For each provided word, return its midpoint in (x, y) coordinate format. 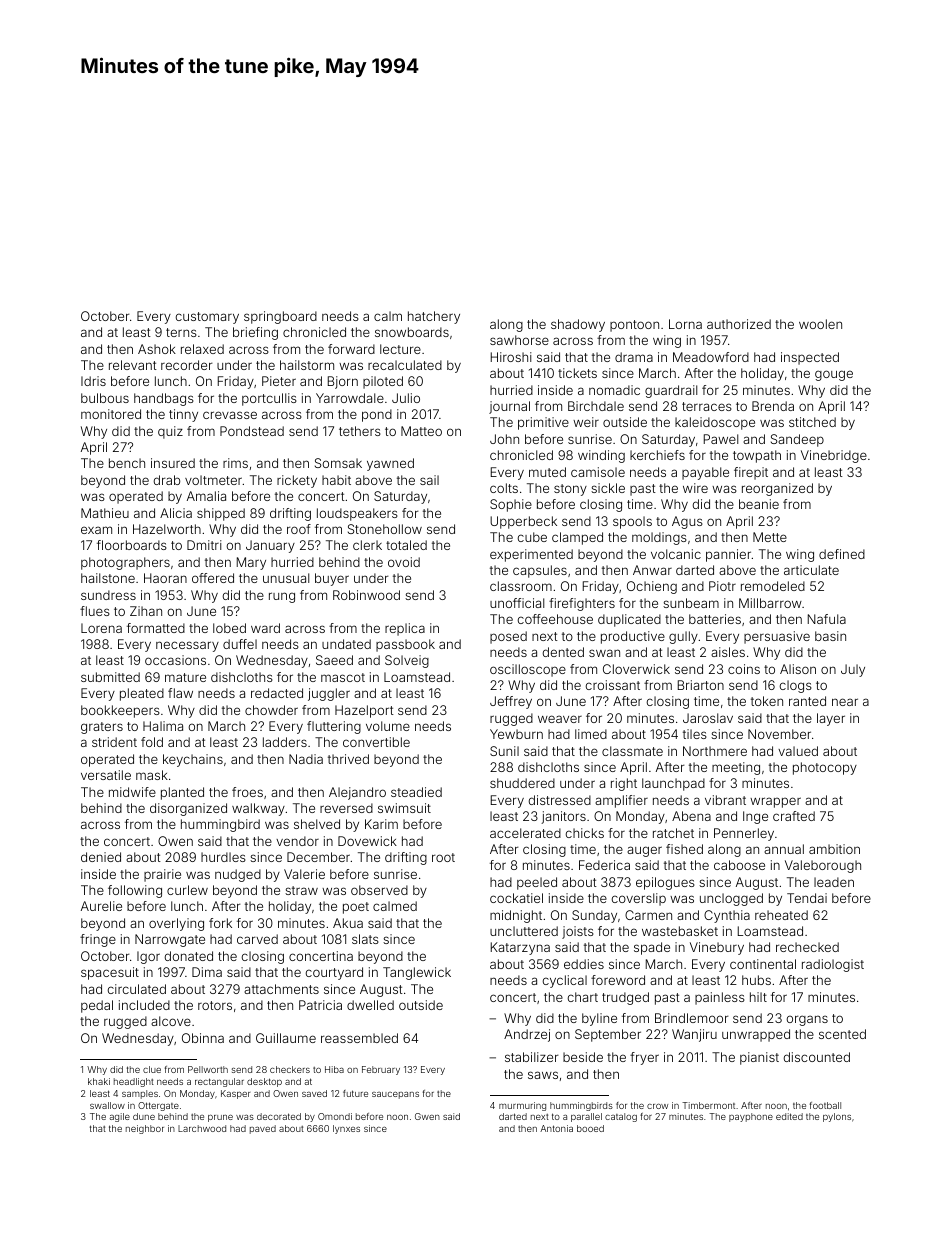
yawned (390, 464)
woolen (820, 324)
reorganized (777, 489)
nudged (238, 875)
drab (166, 480)
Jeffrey (511, 702)
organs (807, 1020)
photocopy (825, 768)
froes (247, 792)
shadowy (578, 325)
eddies (584, 964)
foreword (618, 980)
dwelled (370, 1005)
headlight (134, 1082)
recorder (186, 365)
